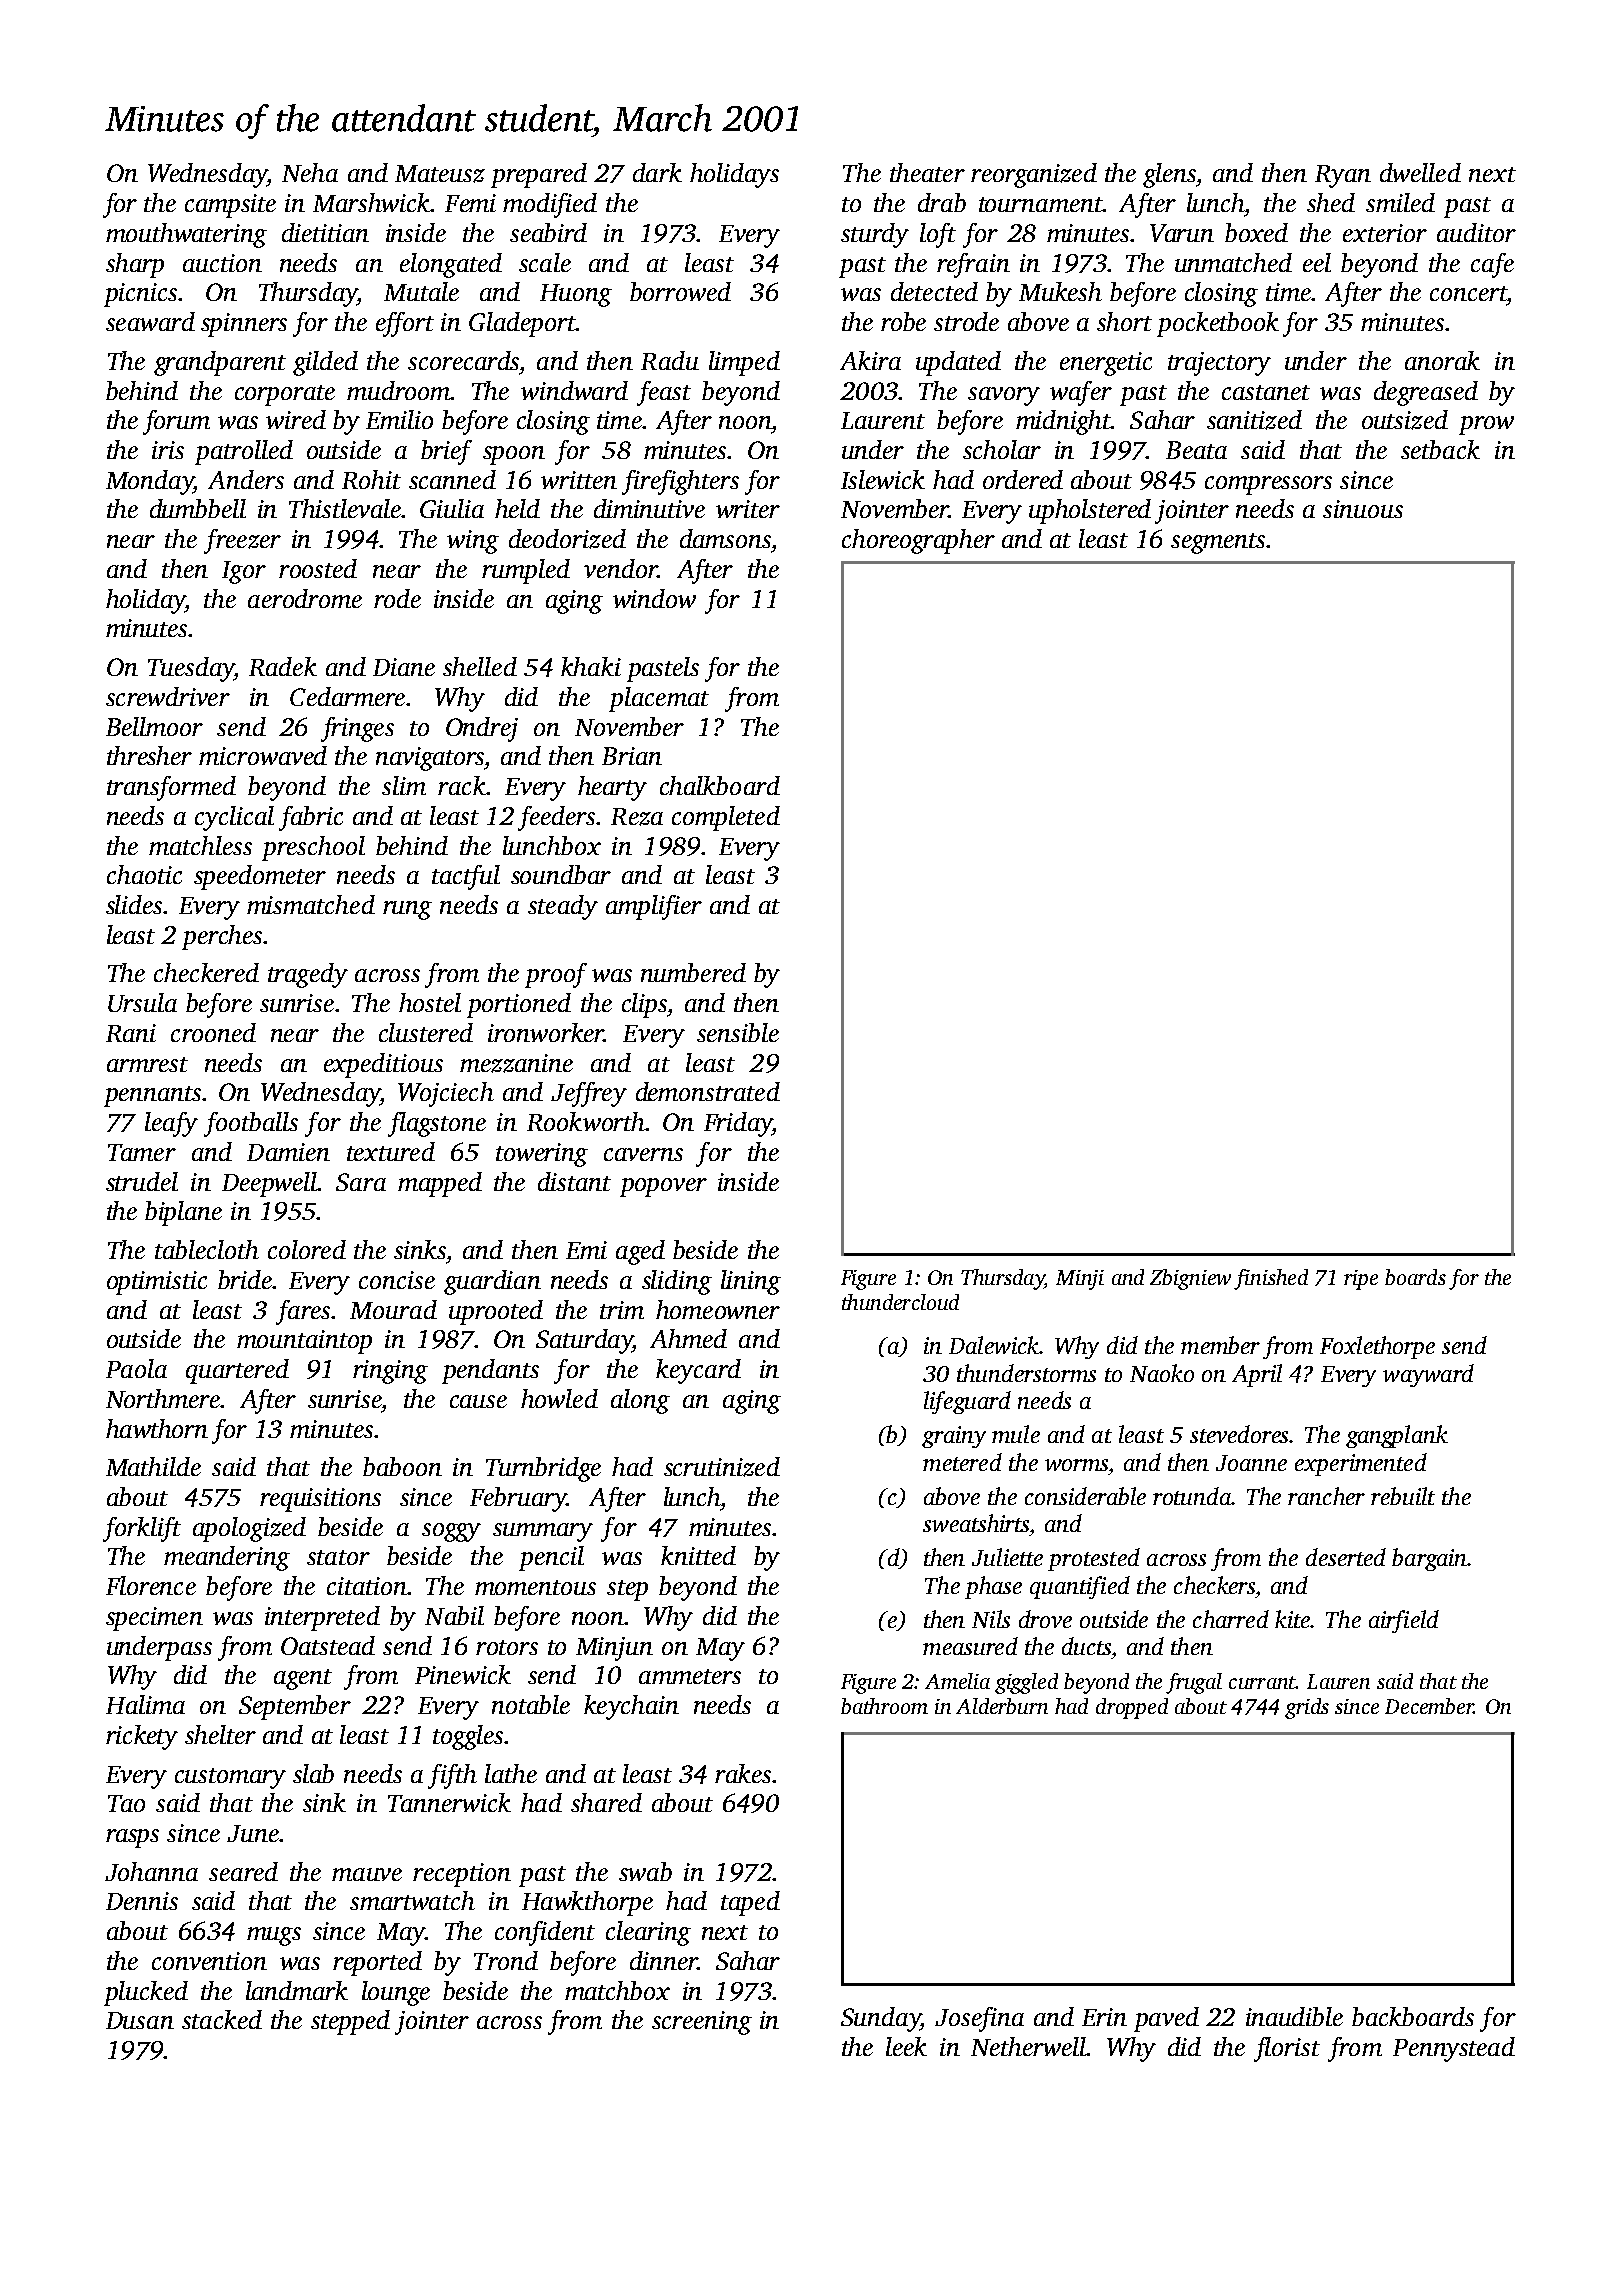 This screenshot has width=1620, height=2292. What do you see at coordinates (1428, 1375) in the screenshot?
I see `wayward` at bounding box center [1428, 1375].
